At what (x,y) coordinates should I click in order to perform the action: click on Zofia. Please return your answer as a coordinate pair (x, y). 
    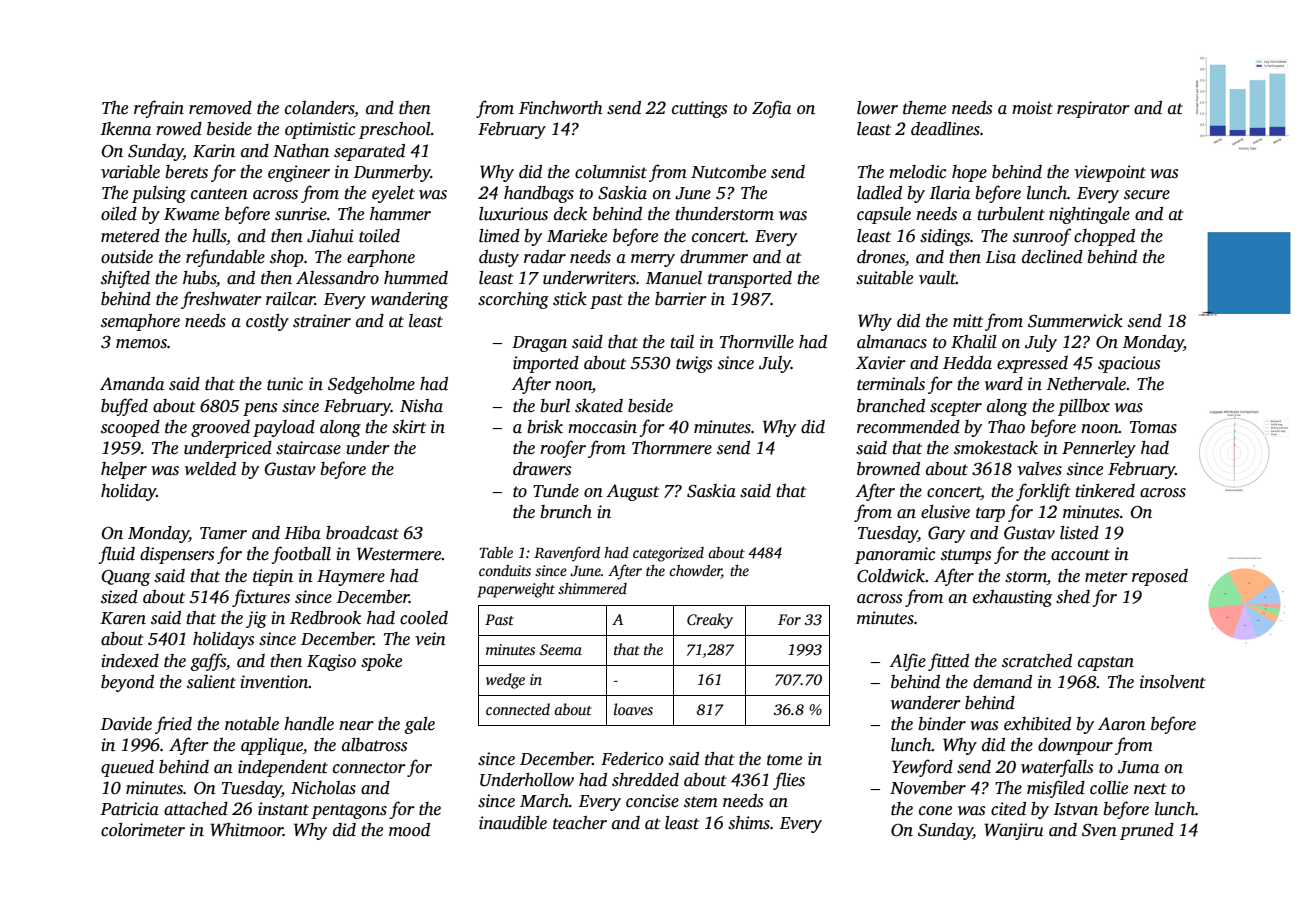
    Looking at the image, I should click on (771, 109).
